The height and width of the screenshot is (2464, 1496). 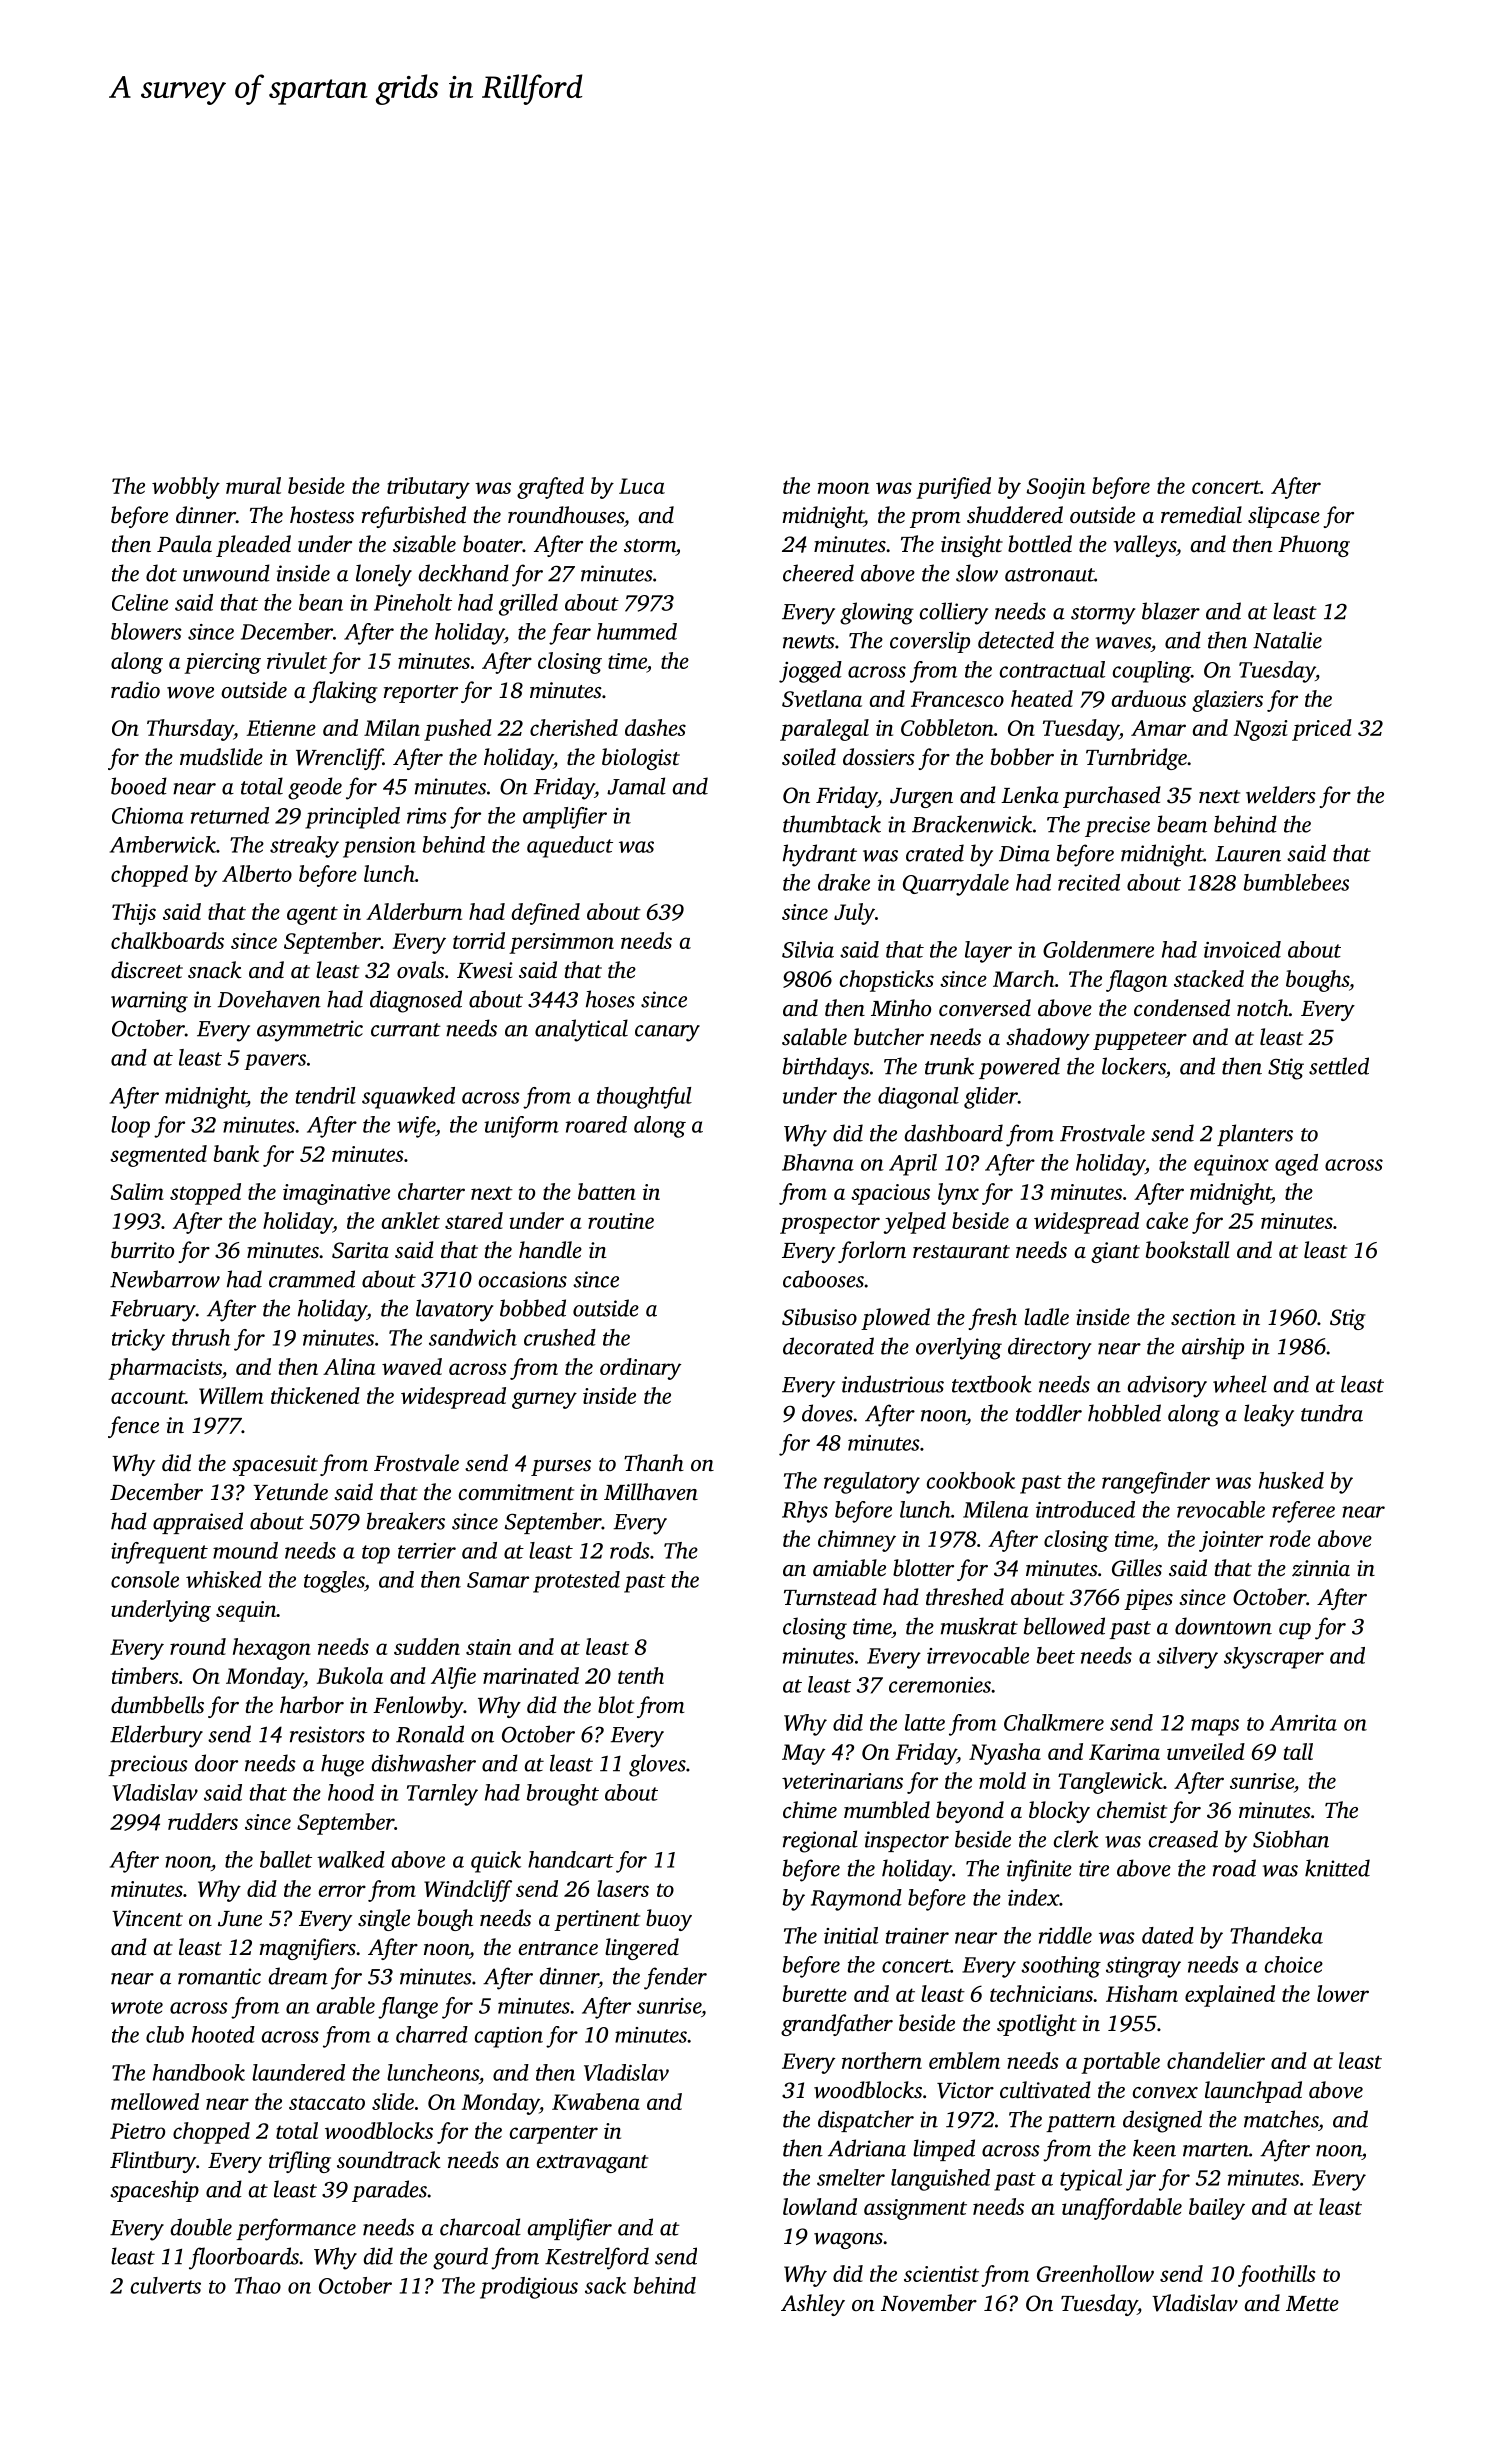 I want to click on settled, so click(x=1339, y=1066).
